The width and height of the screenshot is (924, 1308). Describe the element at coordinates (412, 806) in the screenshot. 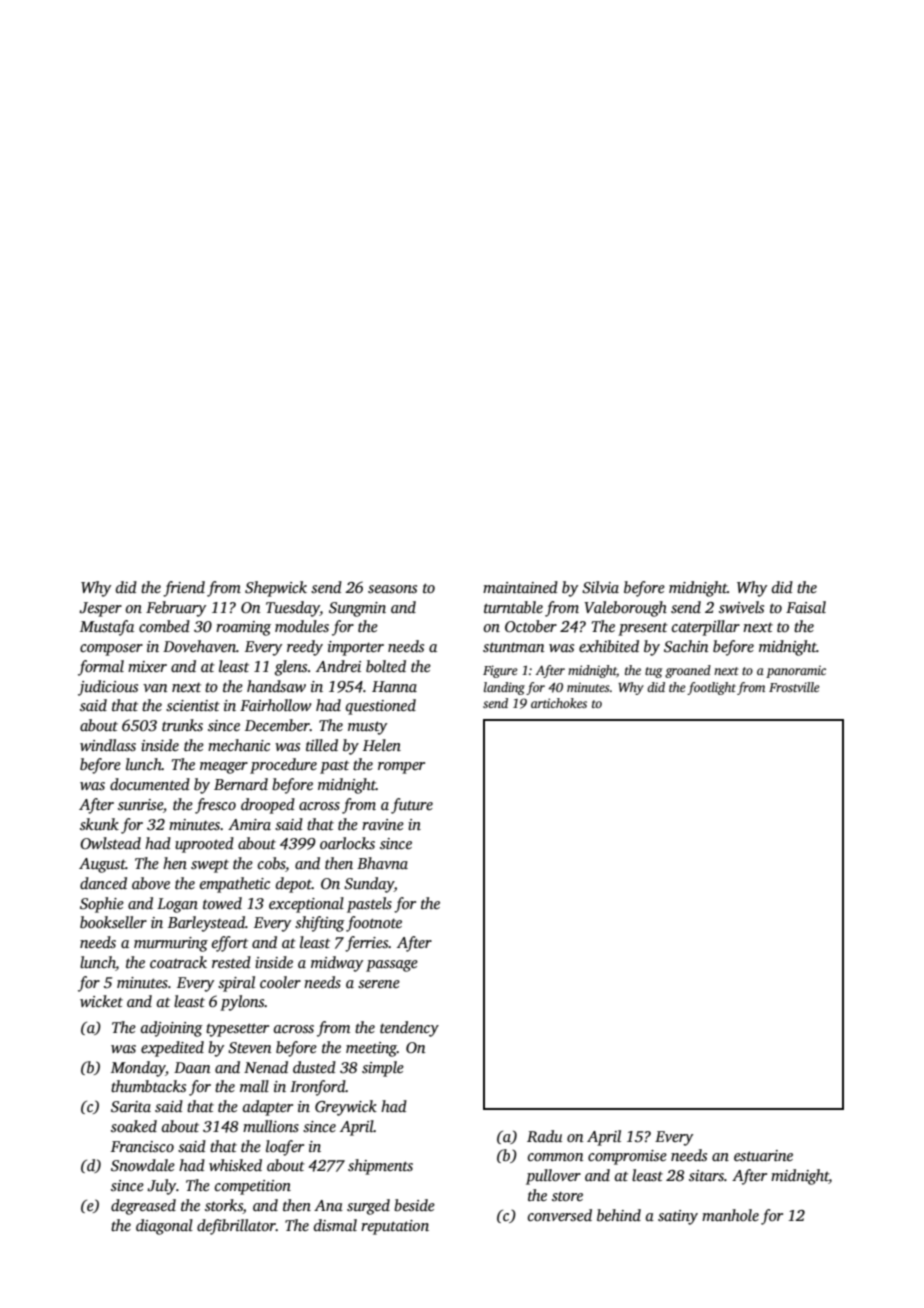

I see `future` at that location.
